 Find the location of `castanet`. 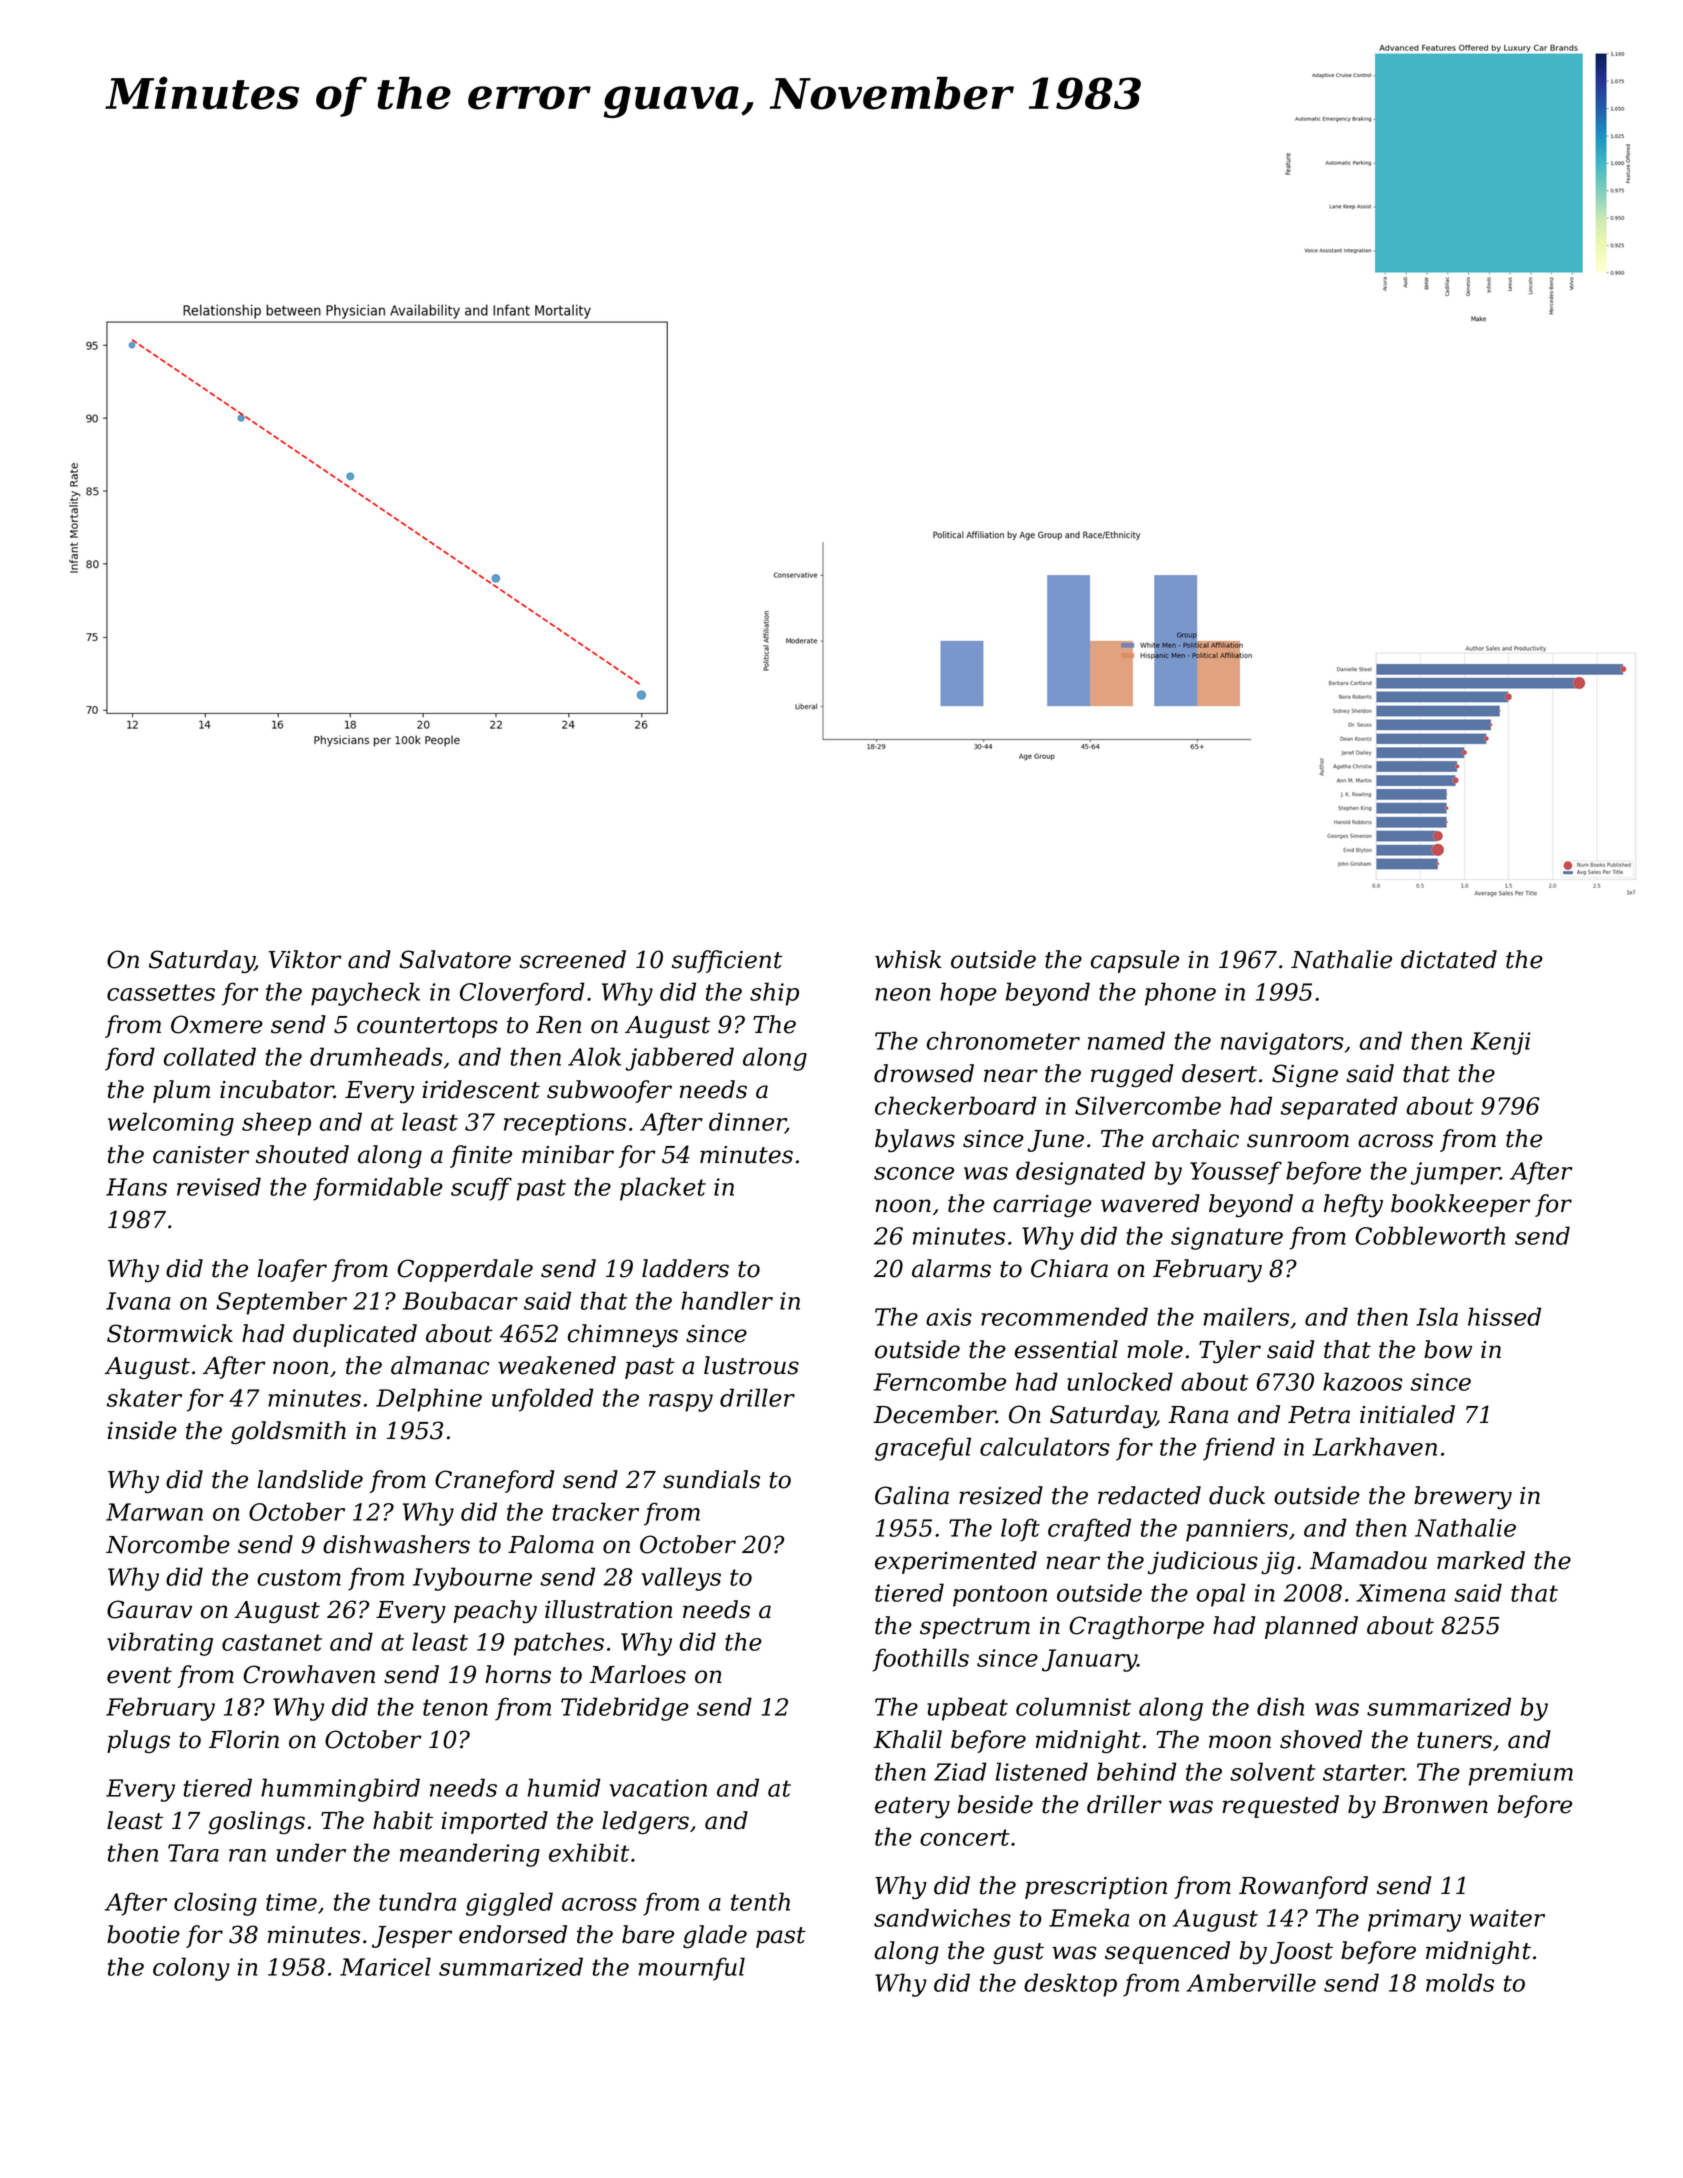

castanet is located at coordinates (272, 1642).
